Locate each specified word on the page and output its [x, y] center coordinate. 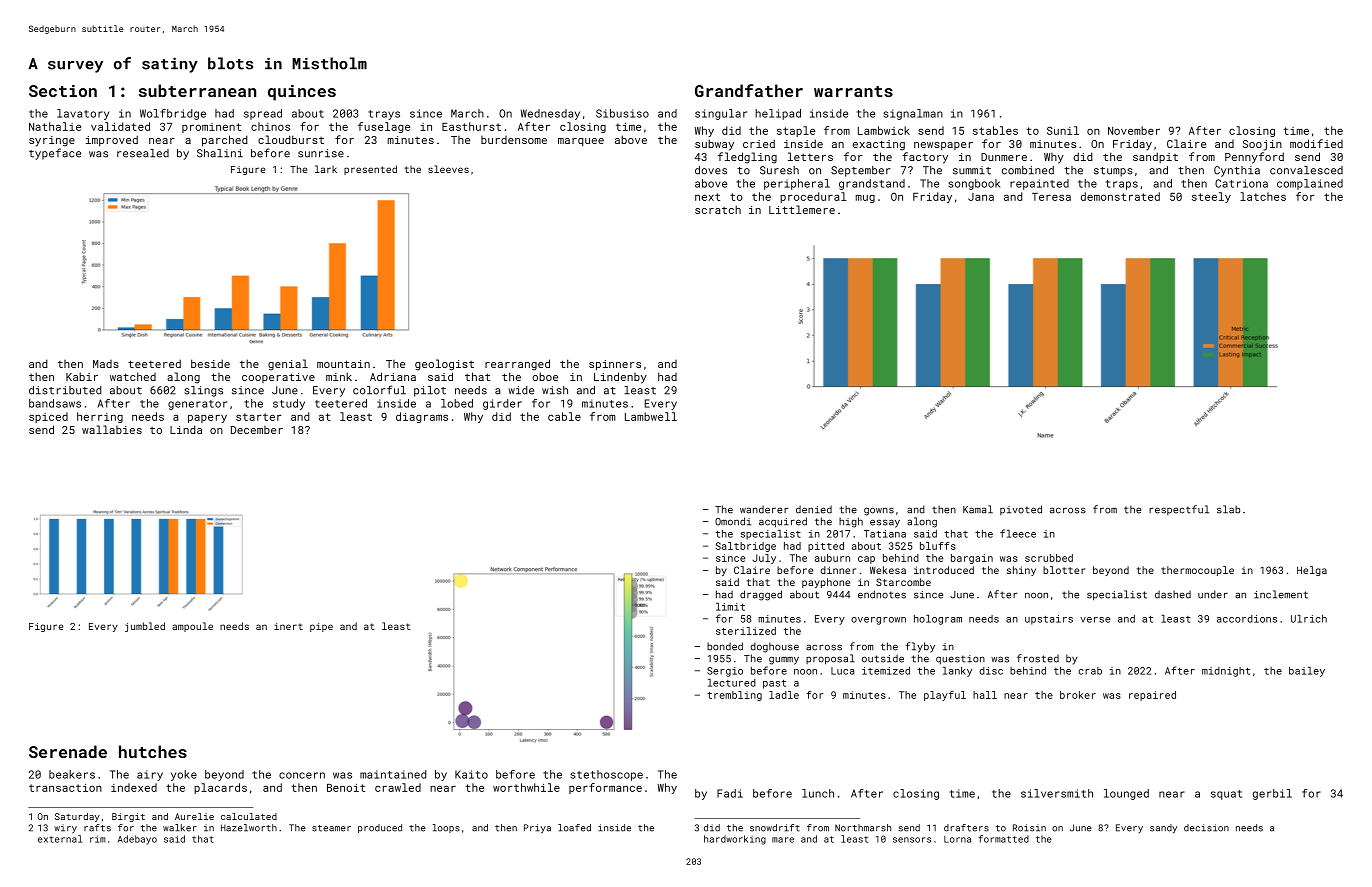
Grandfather [749, 90]
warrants [853, 91]
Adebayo [137, 840]
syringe [52, 141]
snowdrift [775, 828]
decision [1206, 828]
